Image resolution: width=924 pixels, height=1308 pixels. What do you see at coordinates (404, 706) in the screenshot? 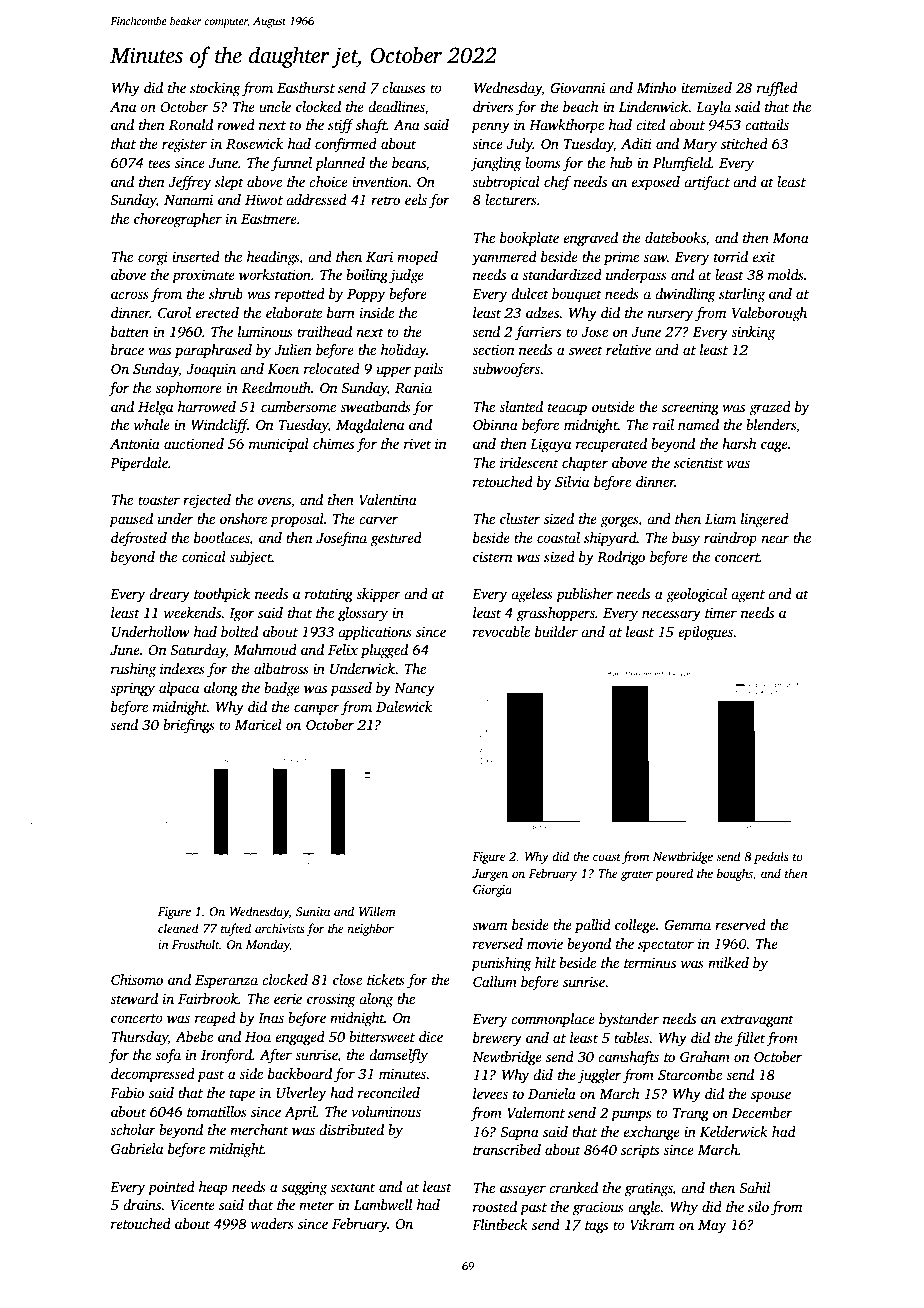
I see `Dalewick` at bounding box center [404, 706].
